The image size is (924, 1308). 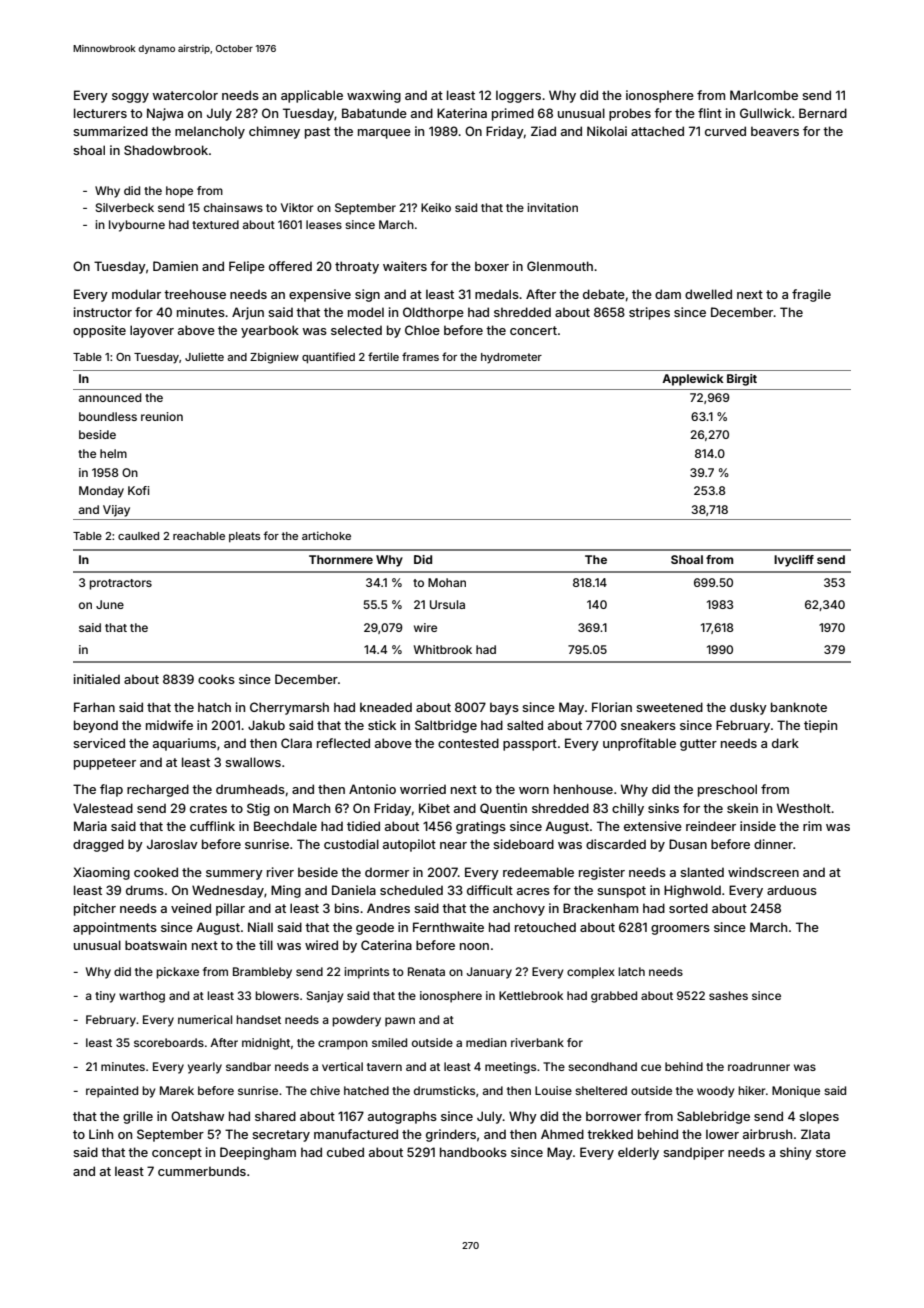 I want to click on loggers, so click(x=518, y=96).
